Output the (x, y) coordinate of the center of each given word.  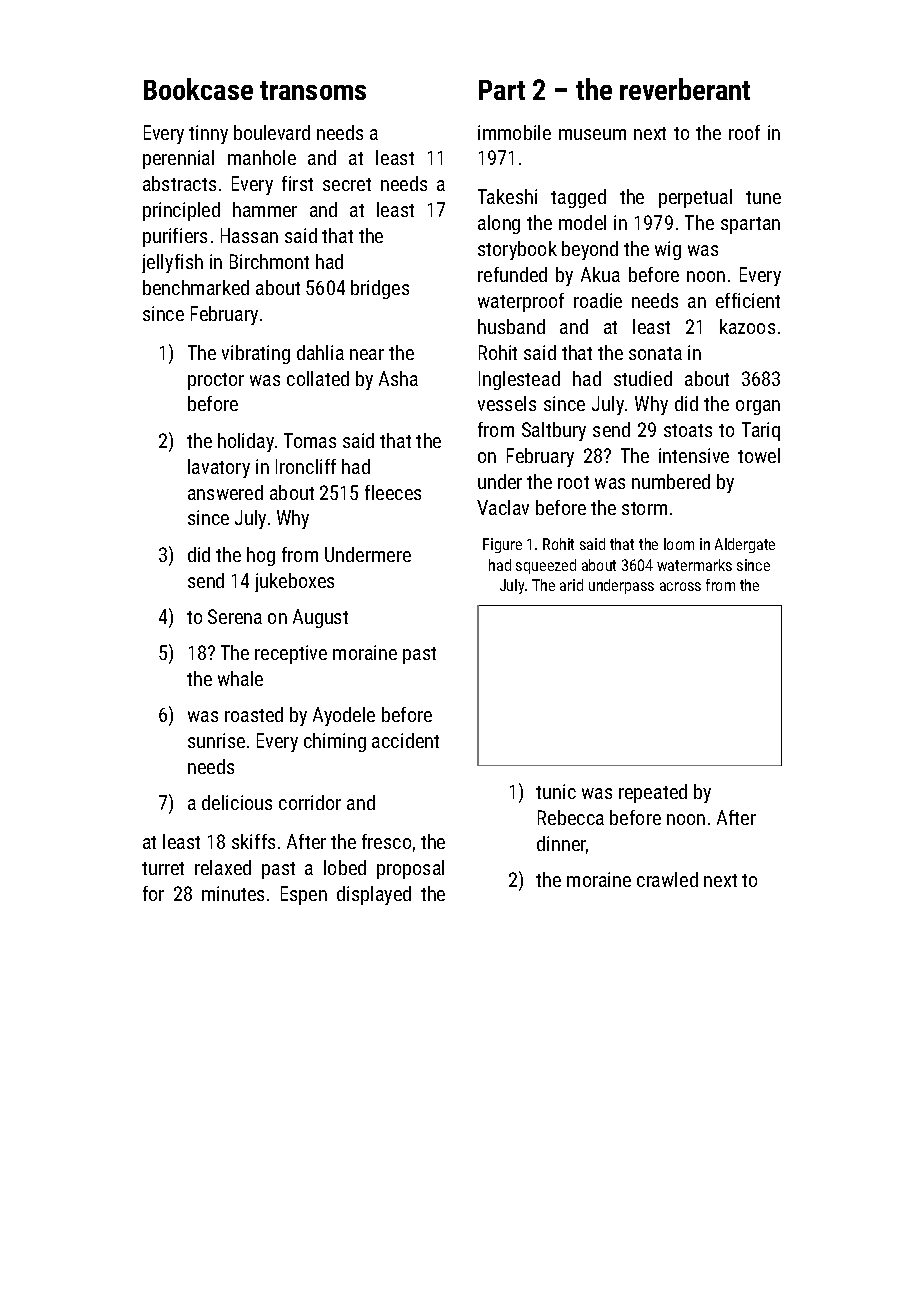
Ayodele (344, 716)
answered (225, 492)
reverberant (685, 89)
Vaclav (503, 507)
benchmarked (196, 287)
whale (240, 678)
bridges (380, 289)
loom (679, 544)
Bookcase (198, 89)
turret (163, 868)
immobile (514, 132)
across (680, 586)
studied (643, 378)
